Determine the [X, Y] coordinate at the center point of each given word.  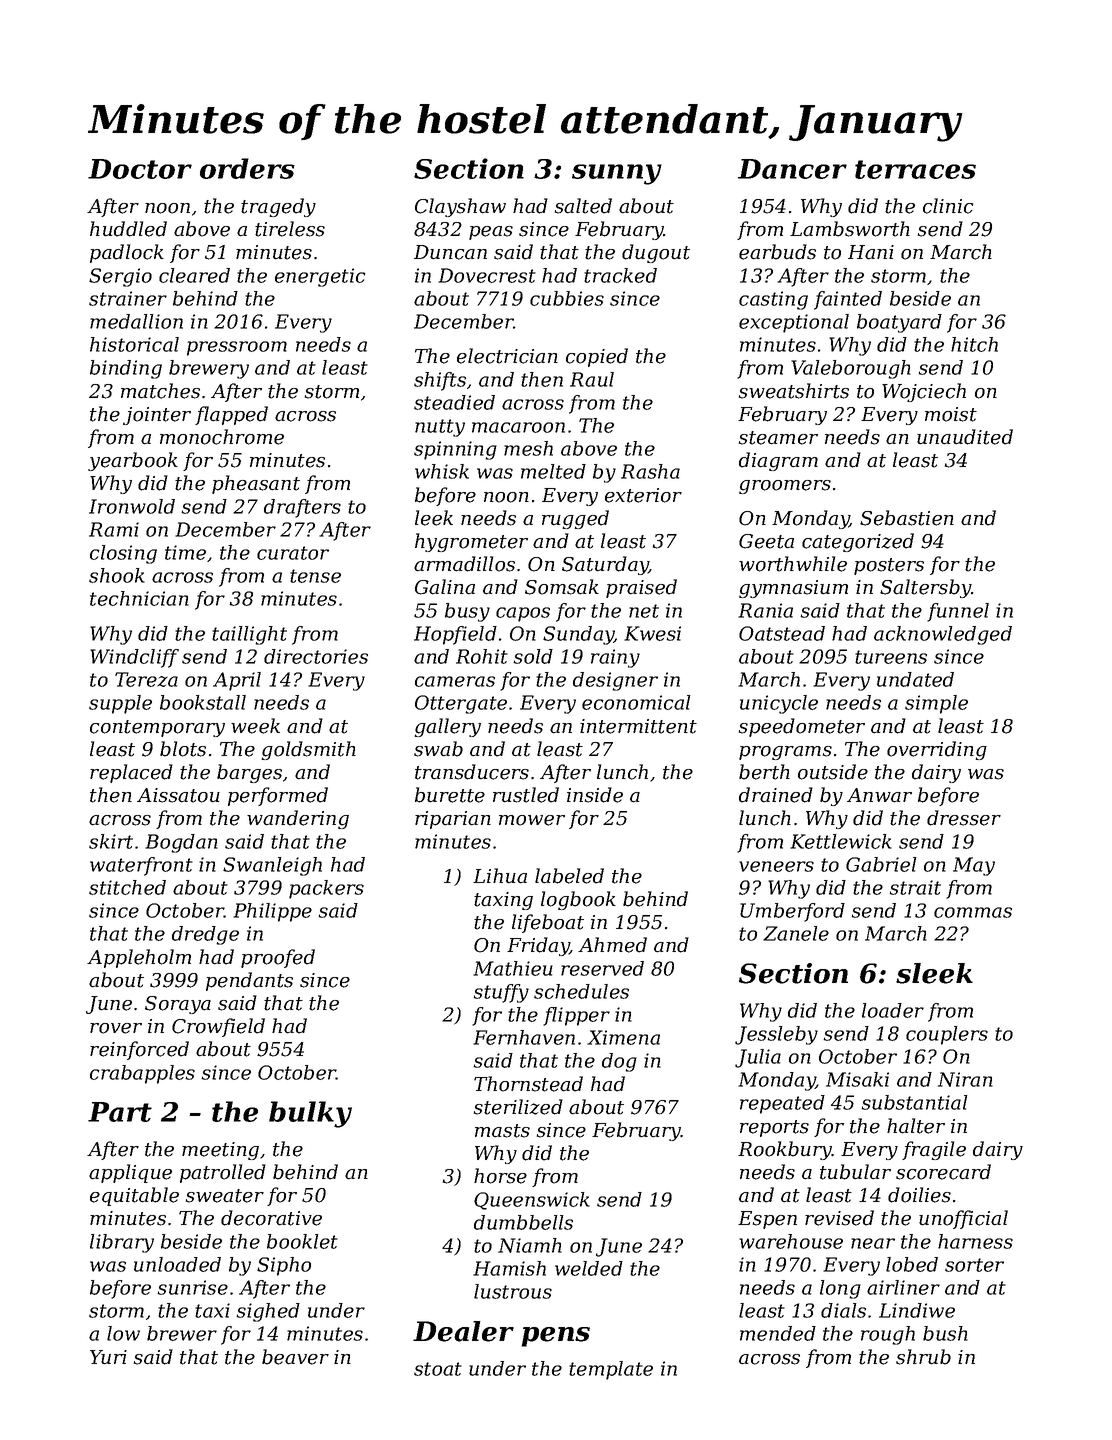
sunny [617, 174]
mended [778, 1333]
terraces [915, 169]
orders [247, 168]
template [611, 1370]
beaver [295, 1357]
